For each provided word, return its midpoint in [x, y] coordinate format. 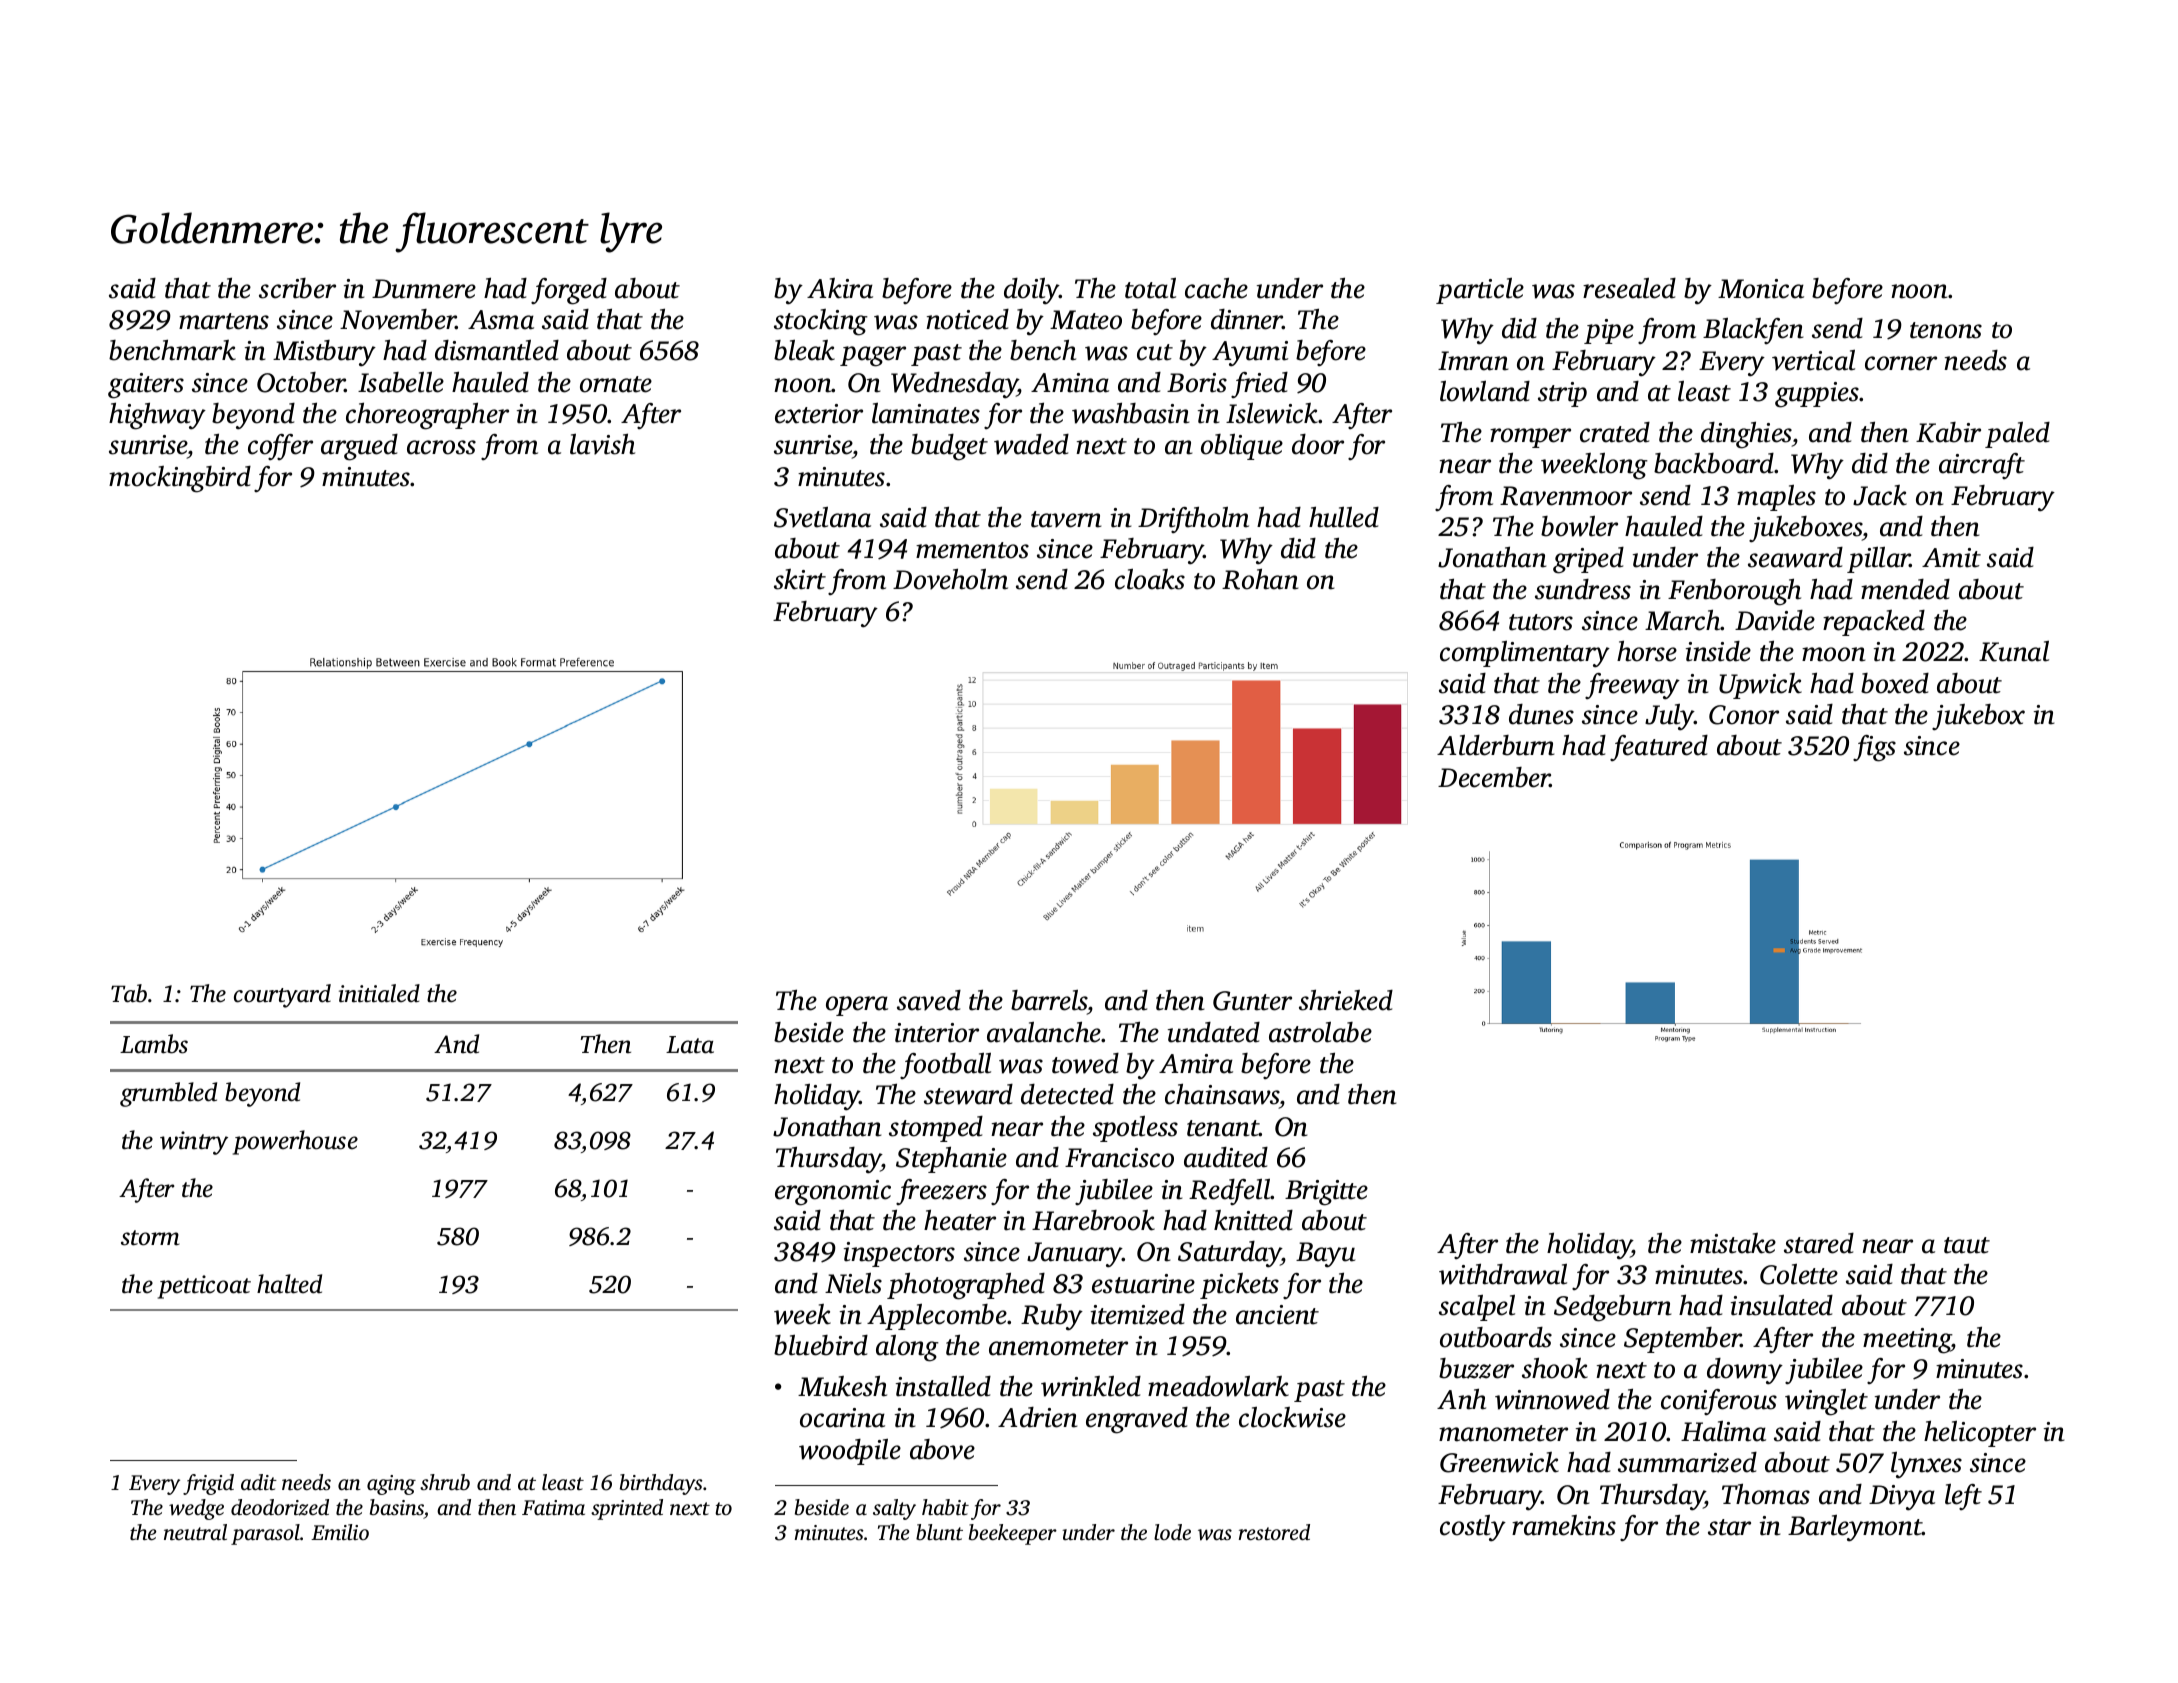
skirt [800, 579]
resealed [1629, 288]
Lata [690, 1045]
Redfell [1230, 1192]
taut [1967, 1245]
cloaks [1150, 579]
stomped [936, 1129]
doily [1032, 291]
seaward [1795, 557]
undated [1214, 1032]
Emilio [340, 1532]
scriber [297, 288]
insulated [1782, 1305]
